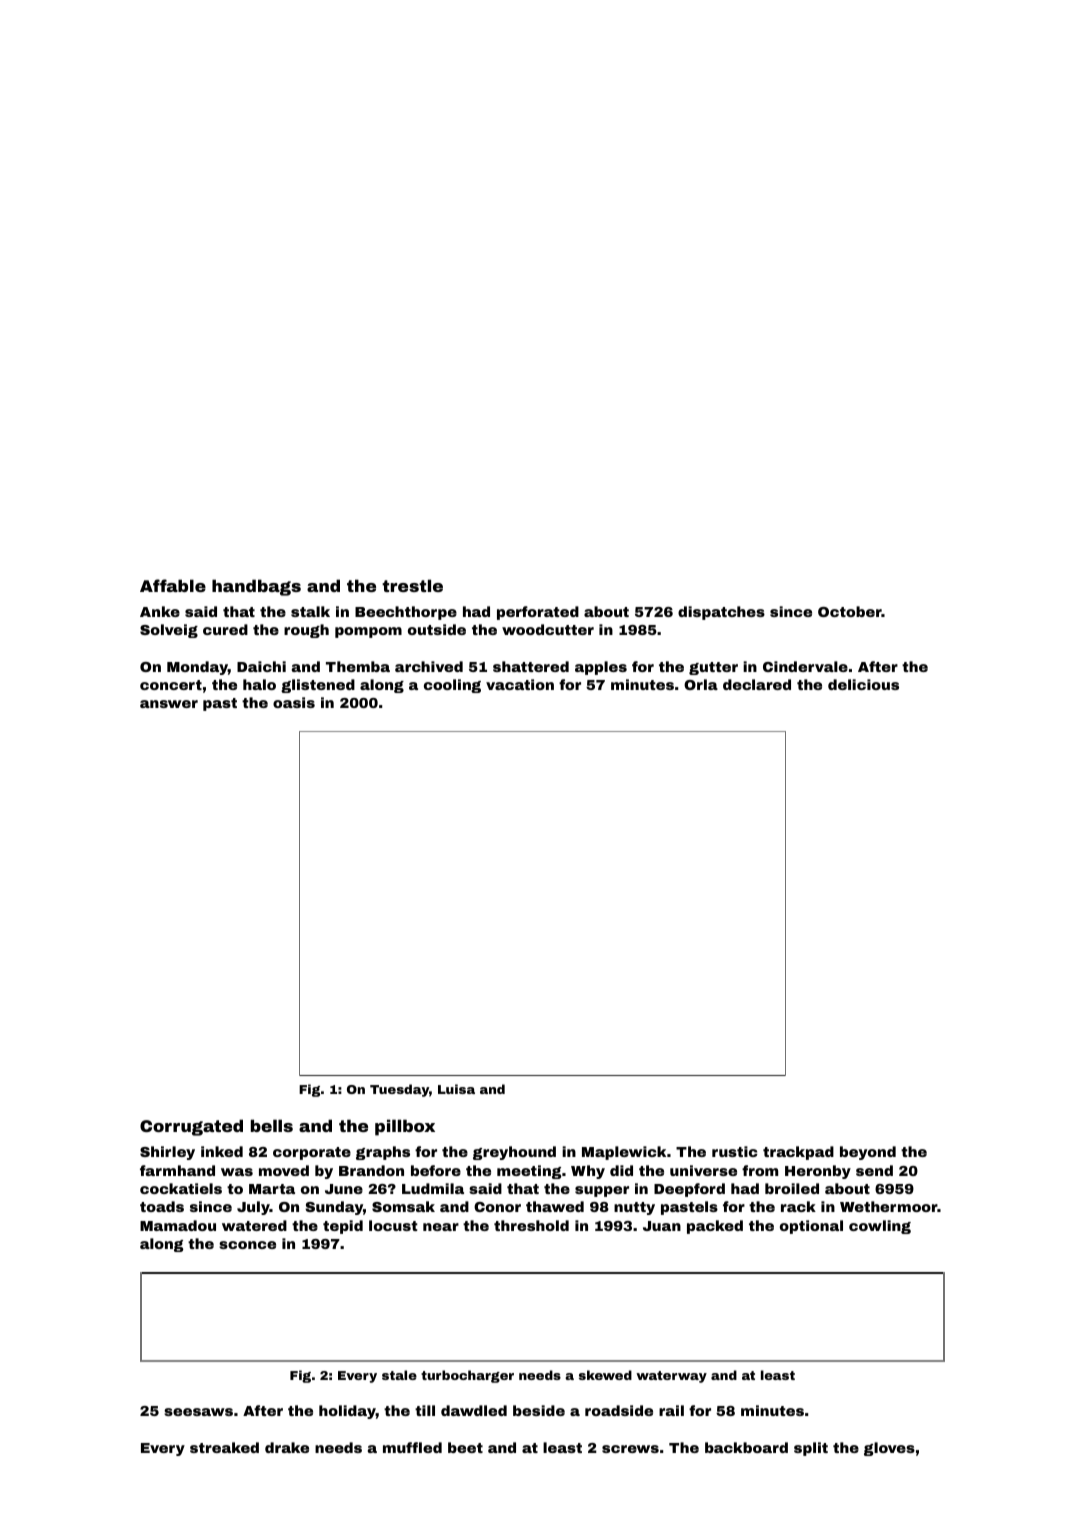  What do you see at coordinates (169, 704) in the page?
I see `answer` at bounding box center [169, 704].
